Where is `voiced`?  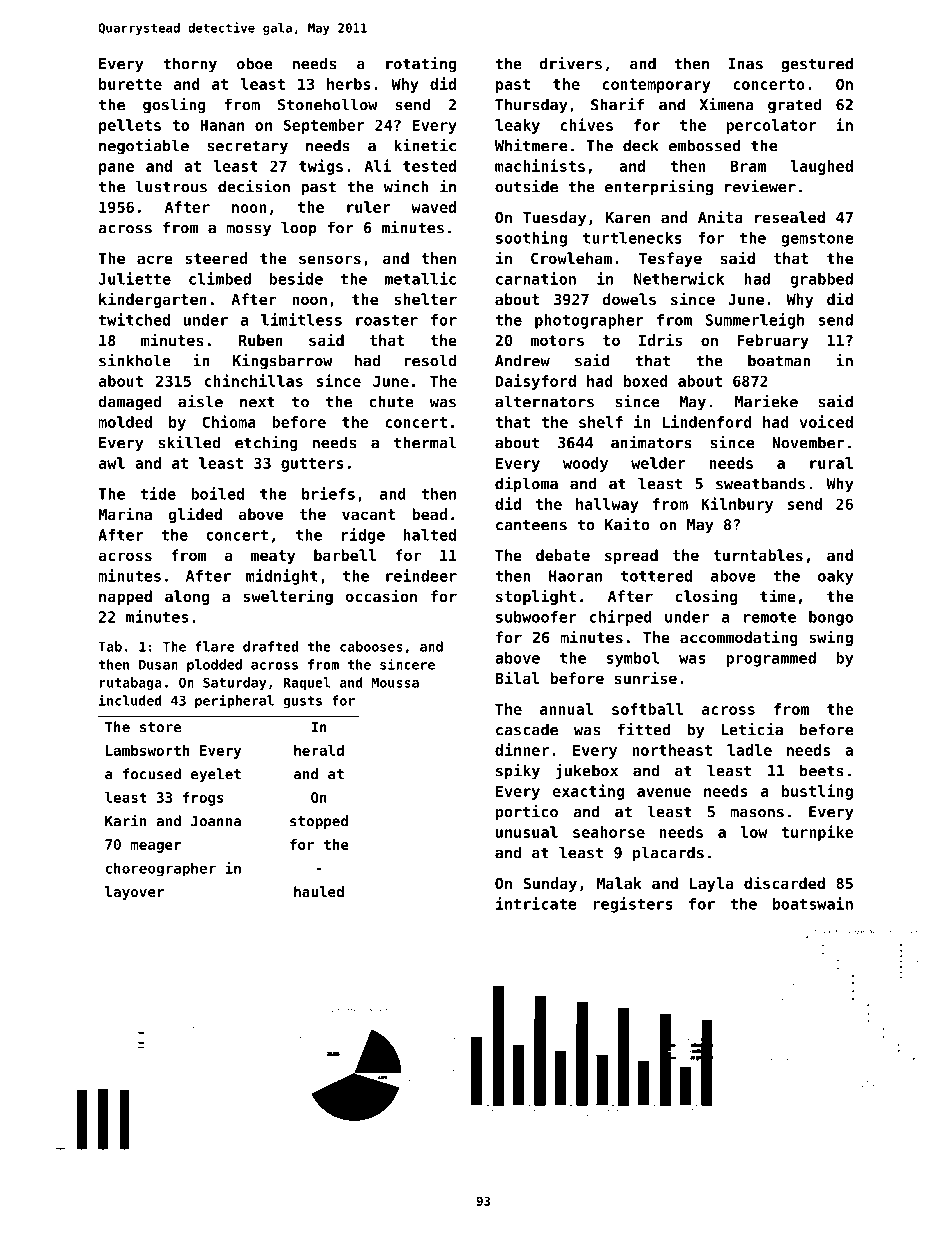 voiced is located at coordinates (826, 421).
